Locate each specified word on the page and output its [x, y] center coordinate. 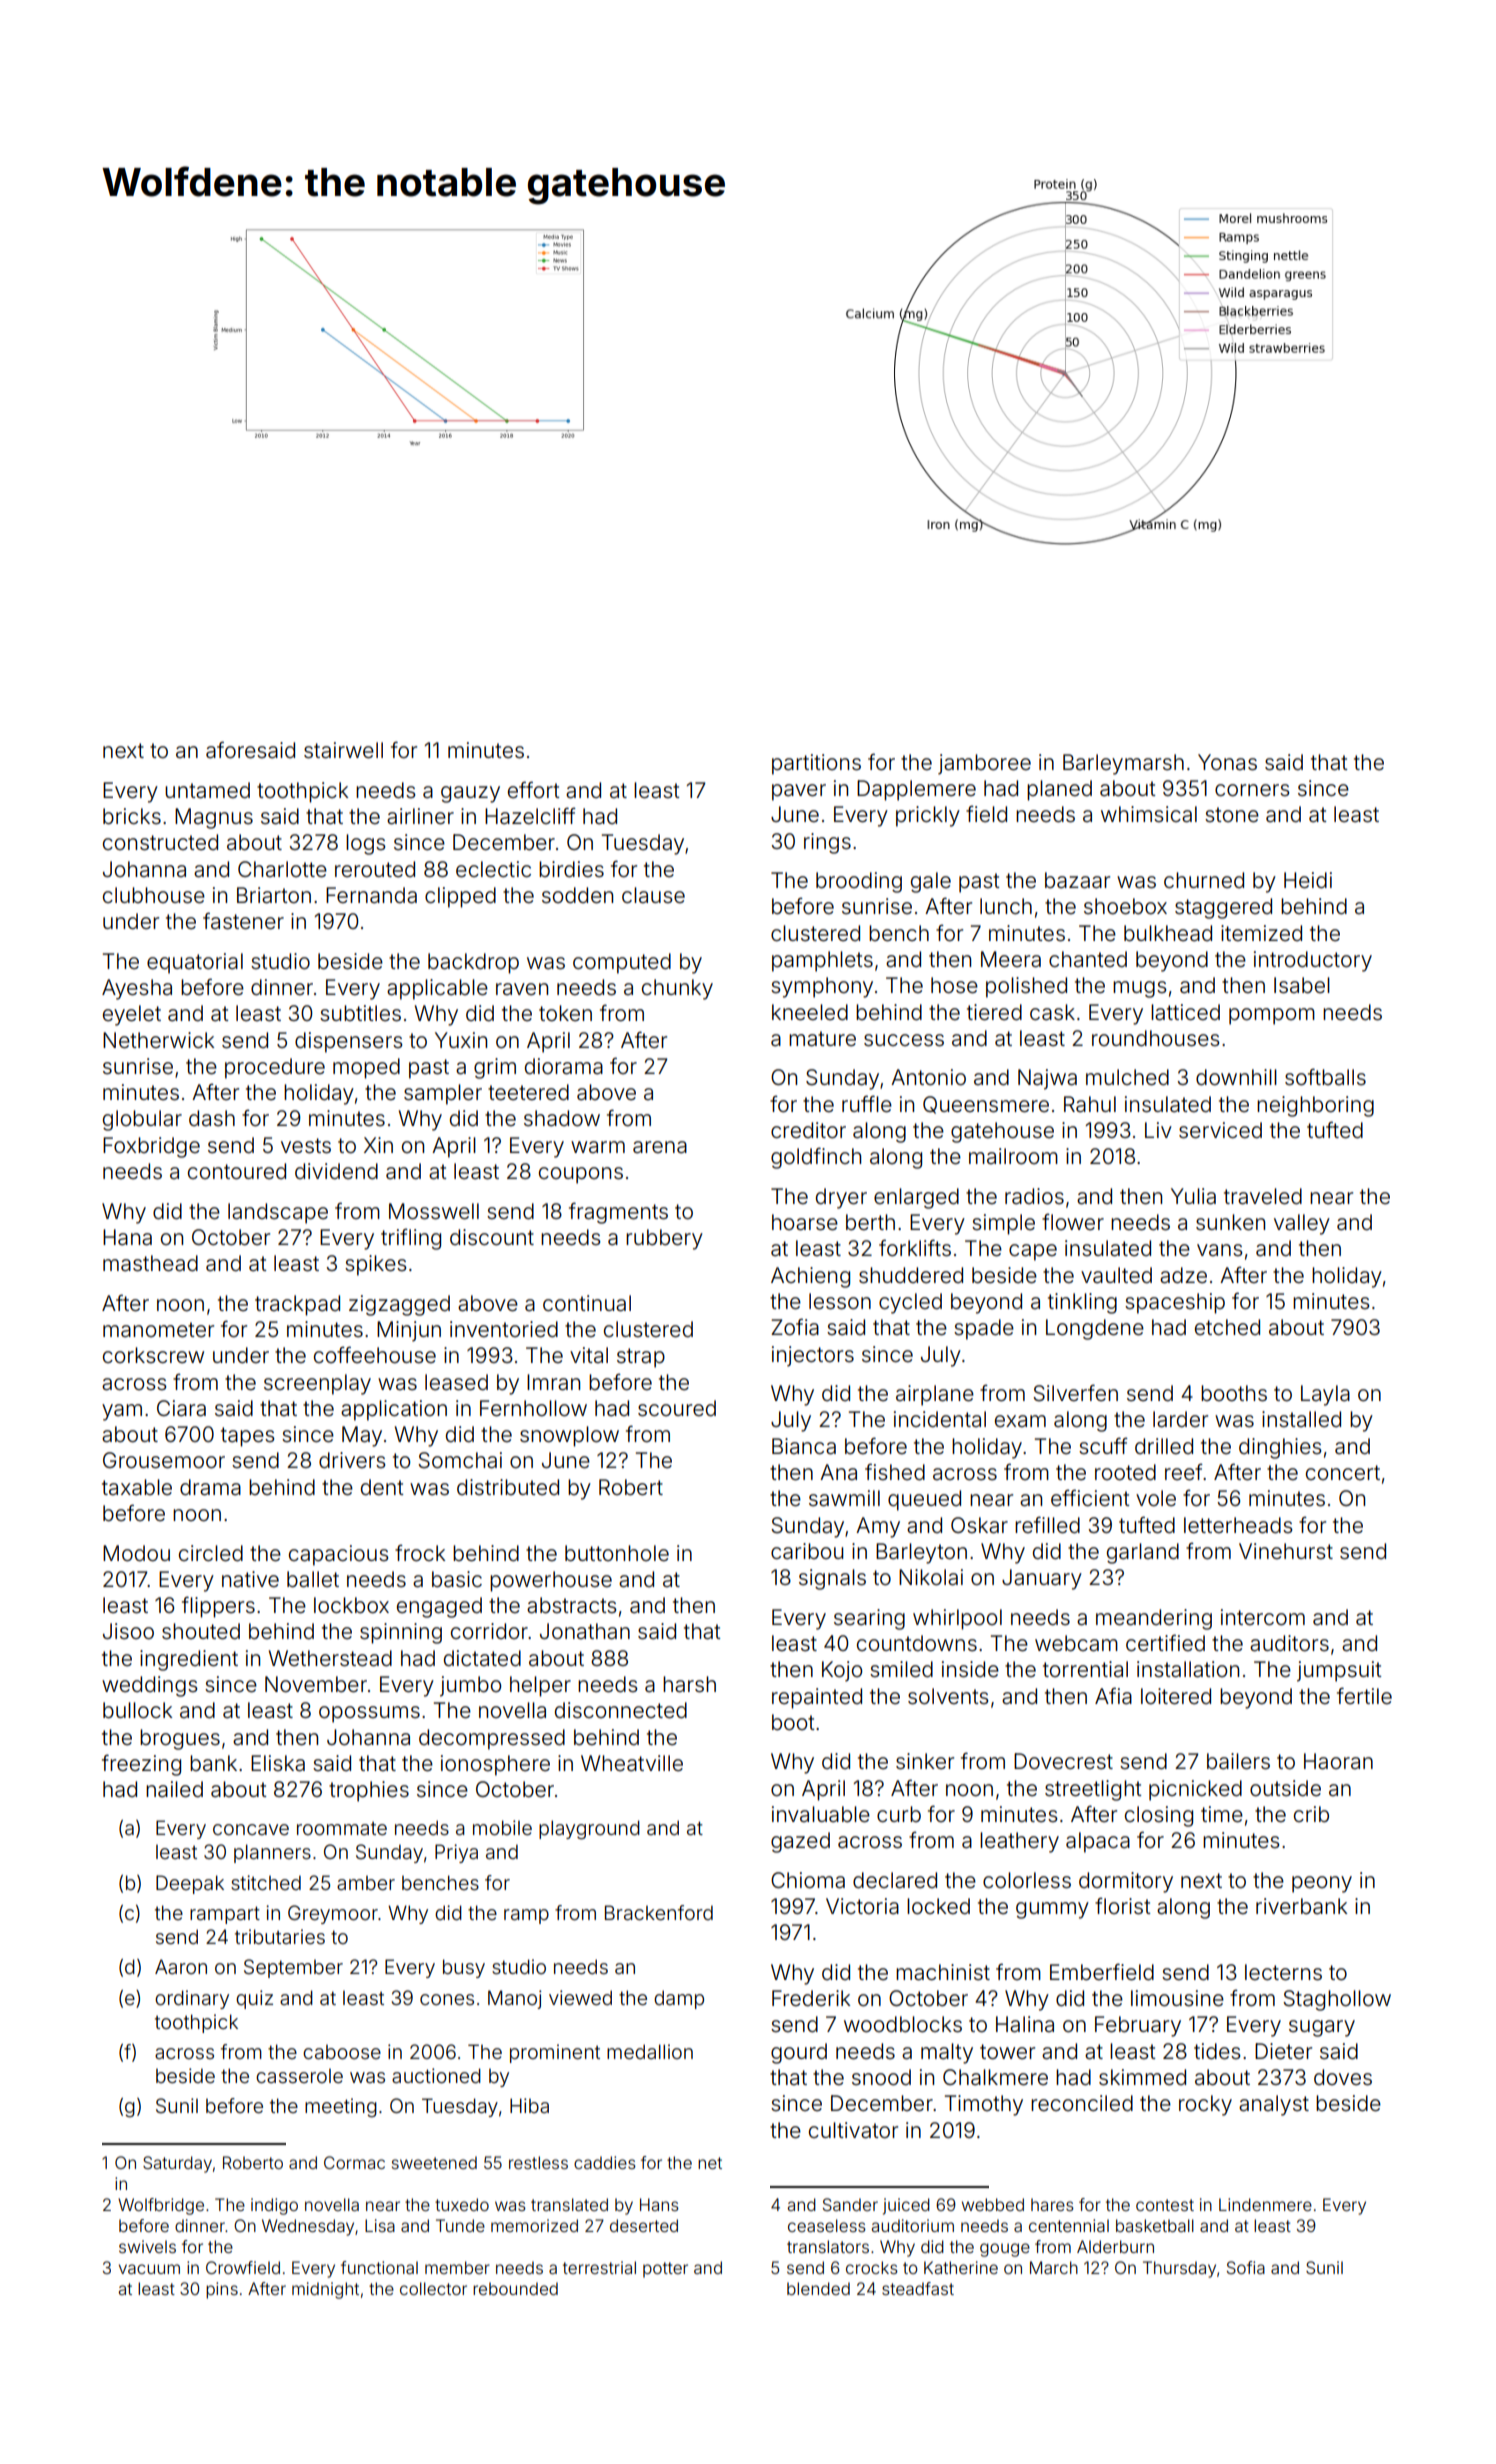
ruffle [867, 1104]
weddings [150, 1686]
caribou [807, 1551]
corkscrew [153, 1355]
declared [895, 1880]
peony [1322, 1884]
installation [1188, 1669]
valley [1302, 1224]
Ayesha [137, 989]
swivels [147, 2246]
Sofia [1246, 2267]
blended [818, 2288]
